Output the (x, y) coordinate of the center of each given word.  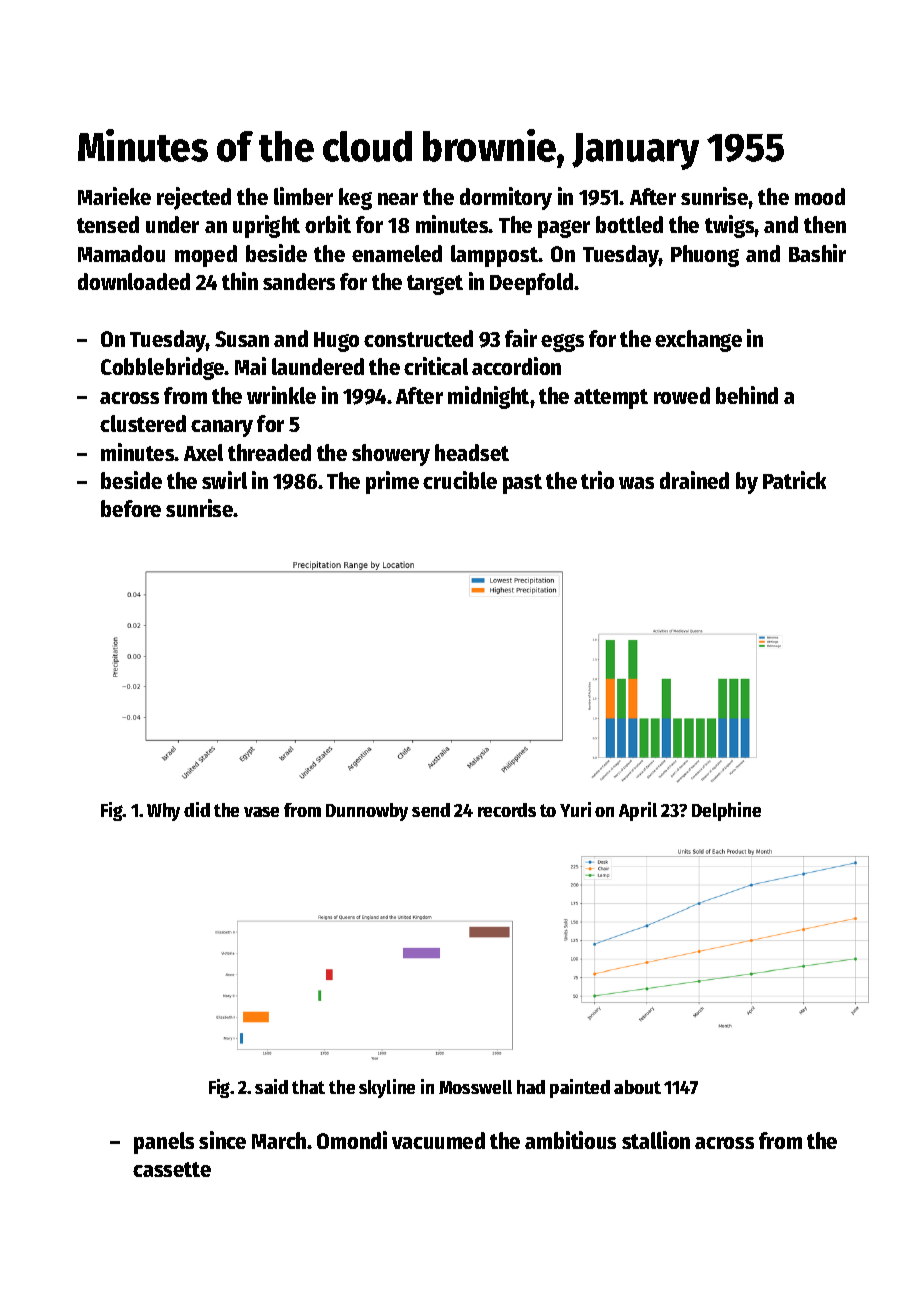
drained (694, 480)
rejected (194, 198)
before (131, 508)
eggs (562, 343)
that (308, 1087)
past (522, 484)
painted (580, 1088)
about (637, 1087)
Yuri (575, 809)
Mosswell (475, 1087)
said (271, 1086)
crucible (460, 480)
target (435, 285)
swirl (224, 480)
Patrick (794, 480)
